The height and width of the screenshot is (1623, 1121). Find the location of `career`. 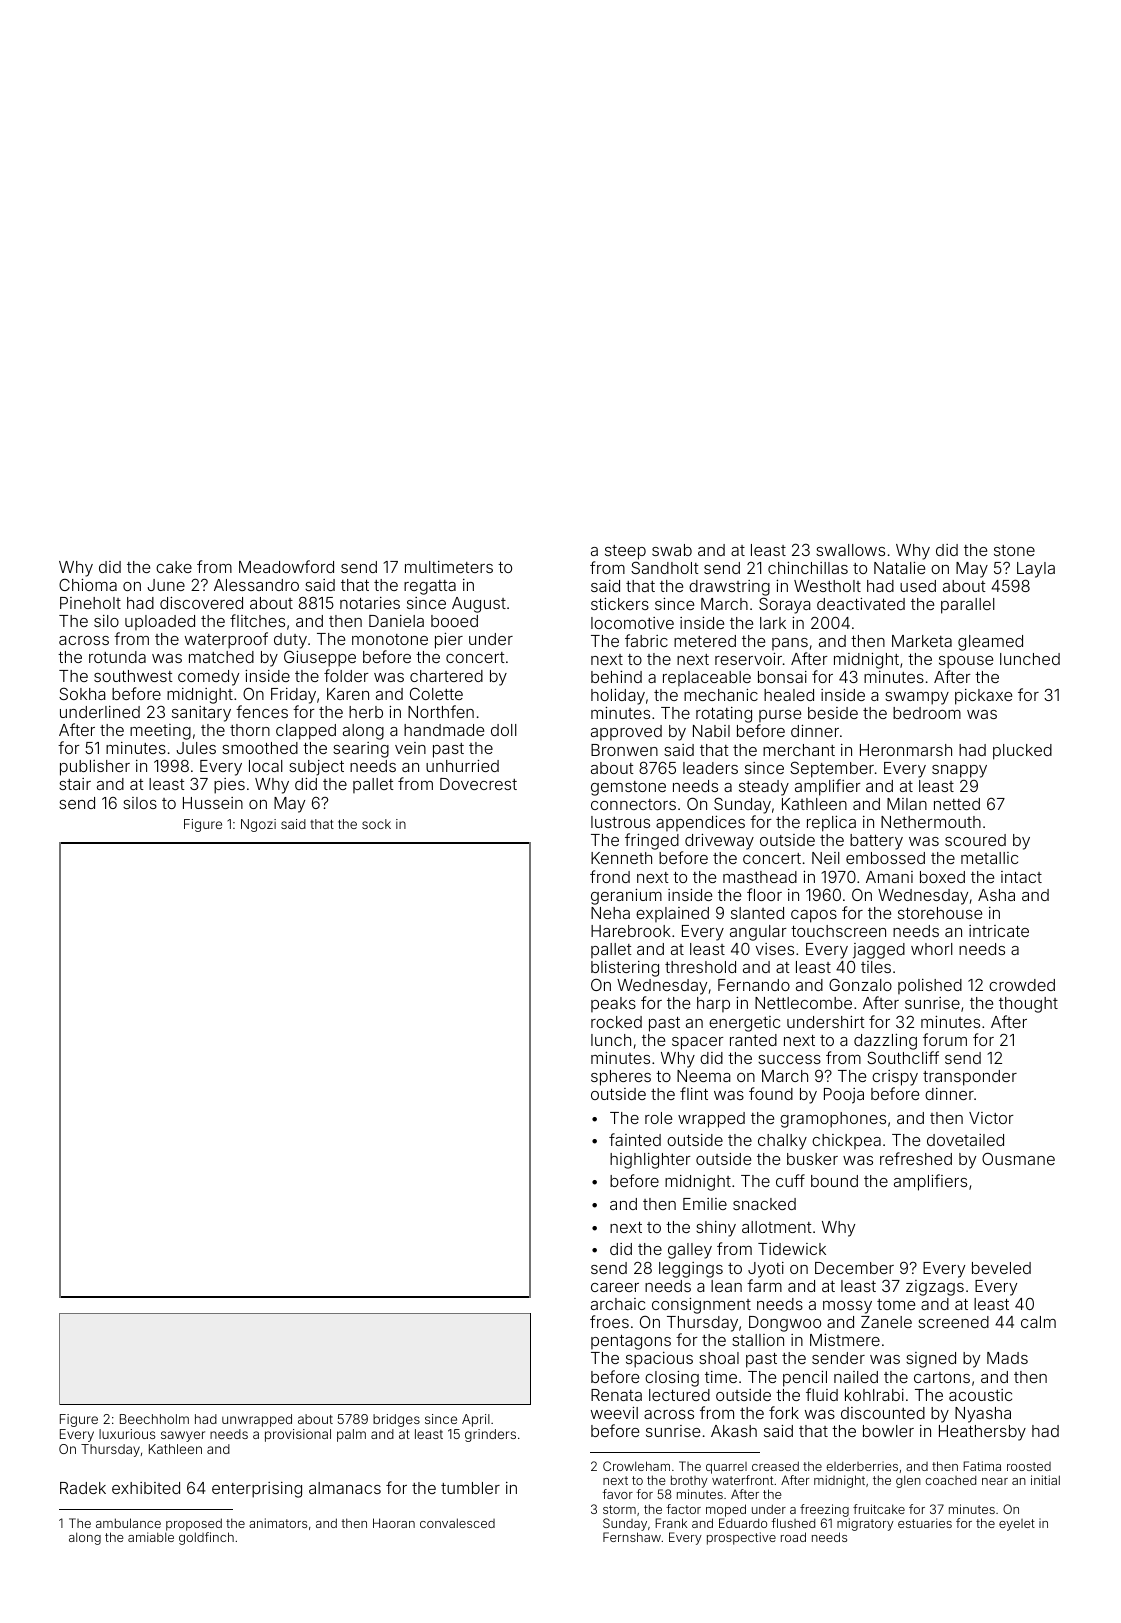

career is located at coordinates (615, 1287).
